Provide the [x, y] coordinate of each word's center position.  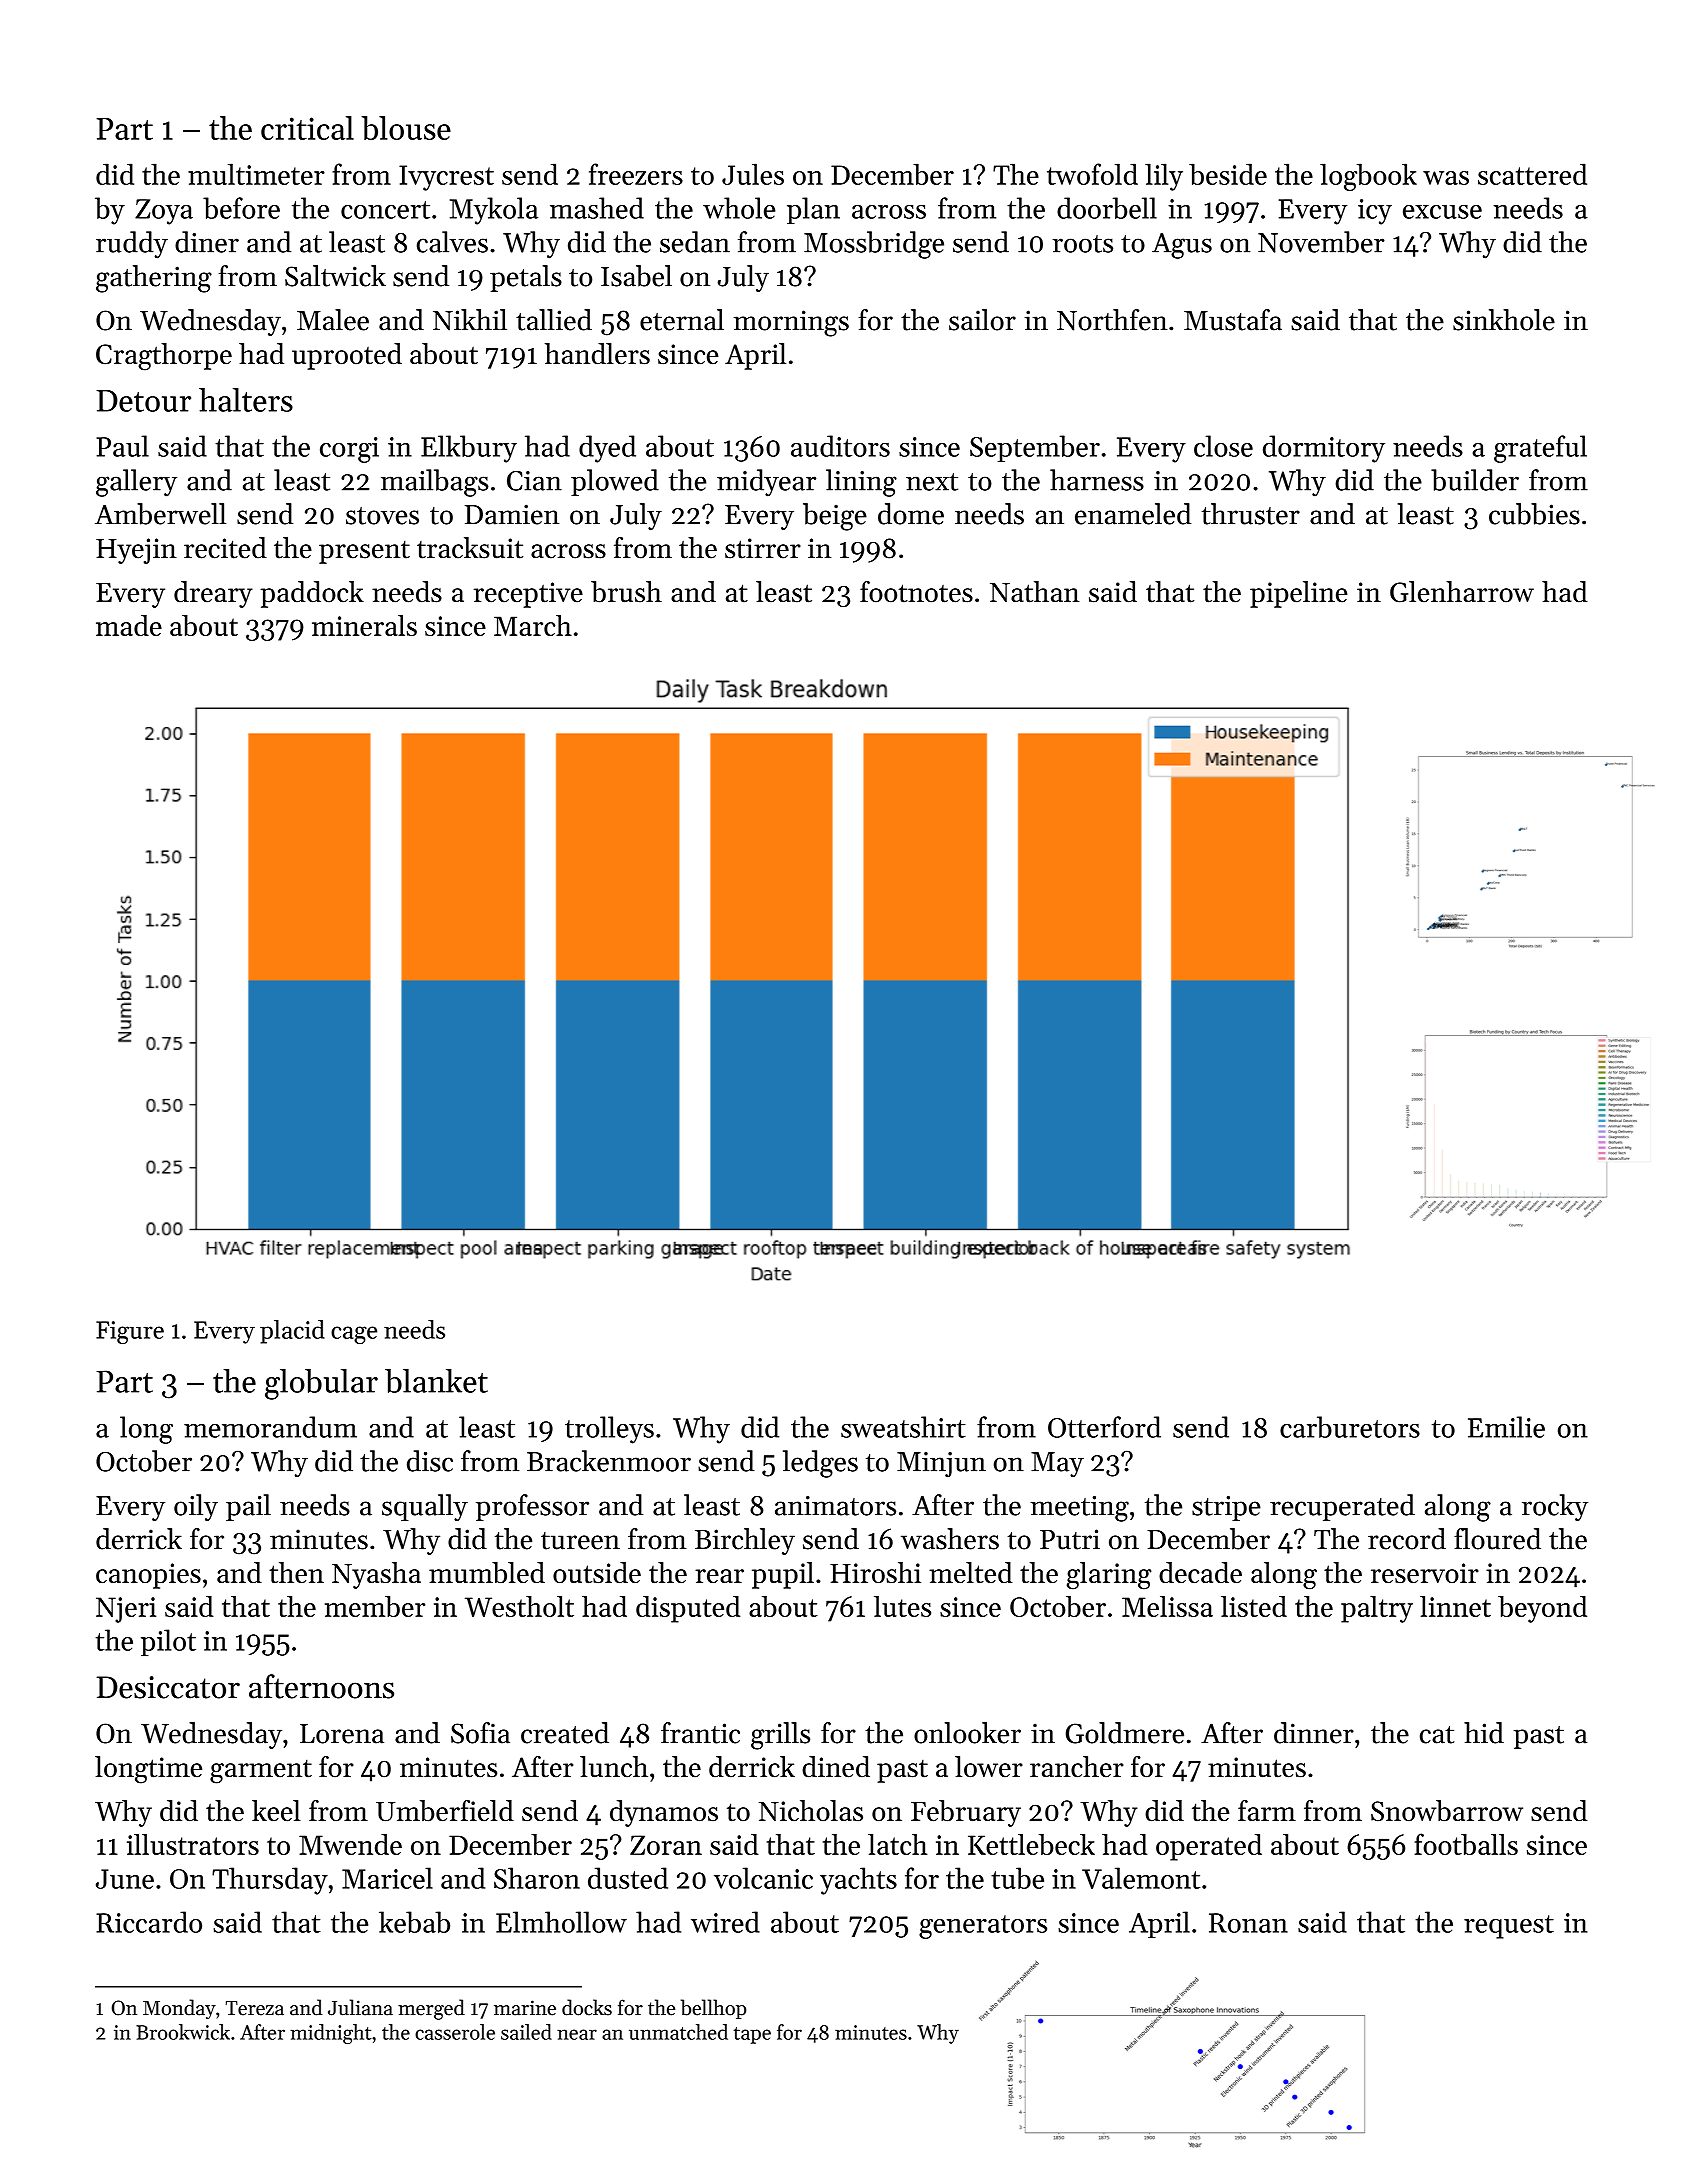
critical [307, 128]
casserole [455, 2032]
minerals [364, 625]
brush [626, 592]
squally [425, 1507]
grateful [1540, 449]
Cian [534, 481]
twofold [1092, 174]
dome [911, 514]
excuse [1442, 212]
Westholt [519, 1606]
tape [752, 2035]
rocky [1555, 1507]
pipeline [1299, 594]
